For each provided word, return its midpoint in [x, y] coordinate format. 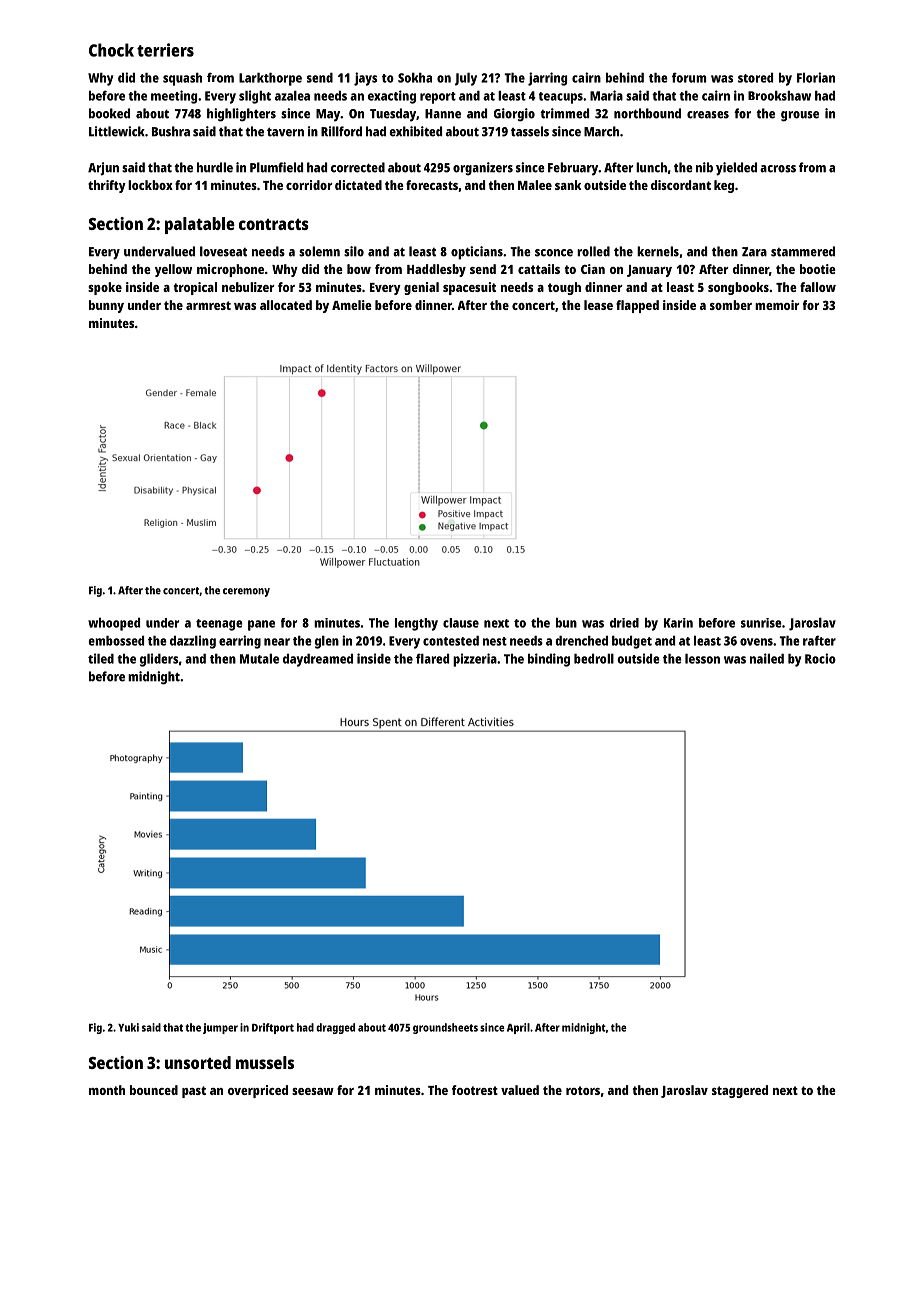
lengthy [416, 624]
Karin [678, 623]
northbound [647, 113]
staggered [740, 1091]
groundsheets [445, 1028]
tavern [285, 132]
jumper [220, 1028]
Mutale [259, 659]
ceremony [246, 592]
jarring [547, 79]
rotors [583, 1090]
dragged [335, 1028]
